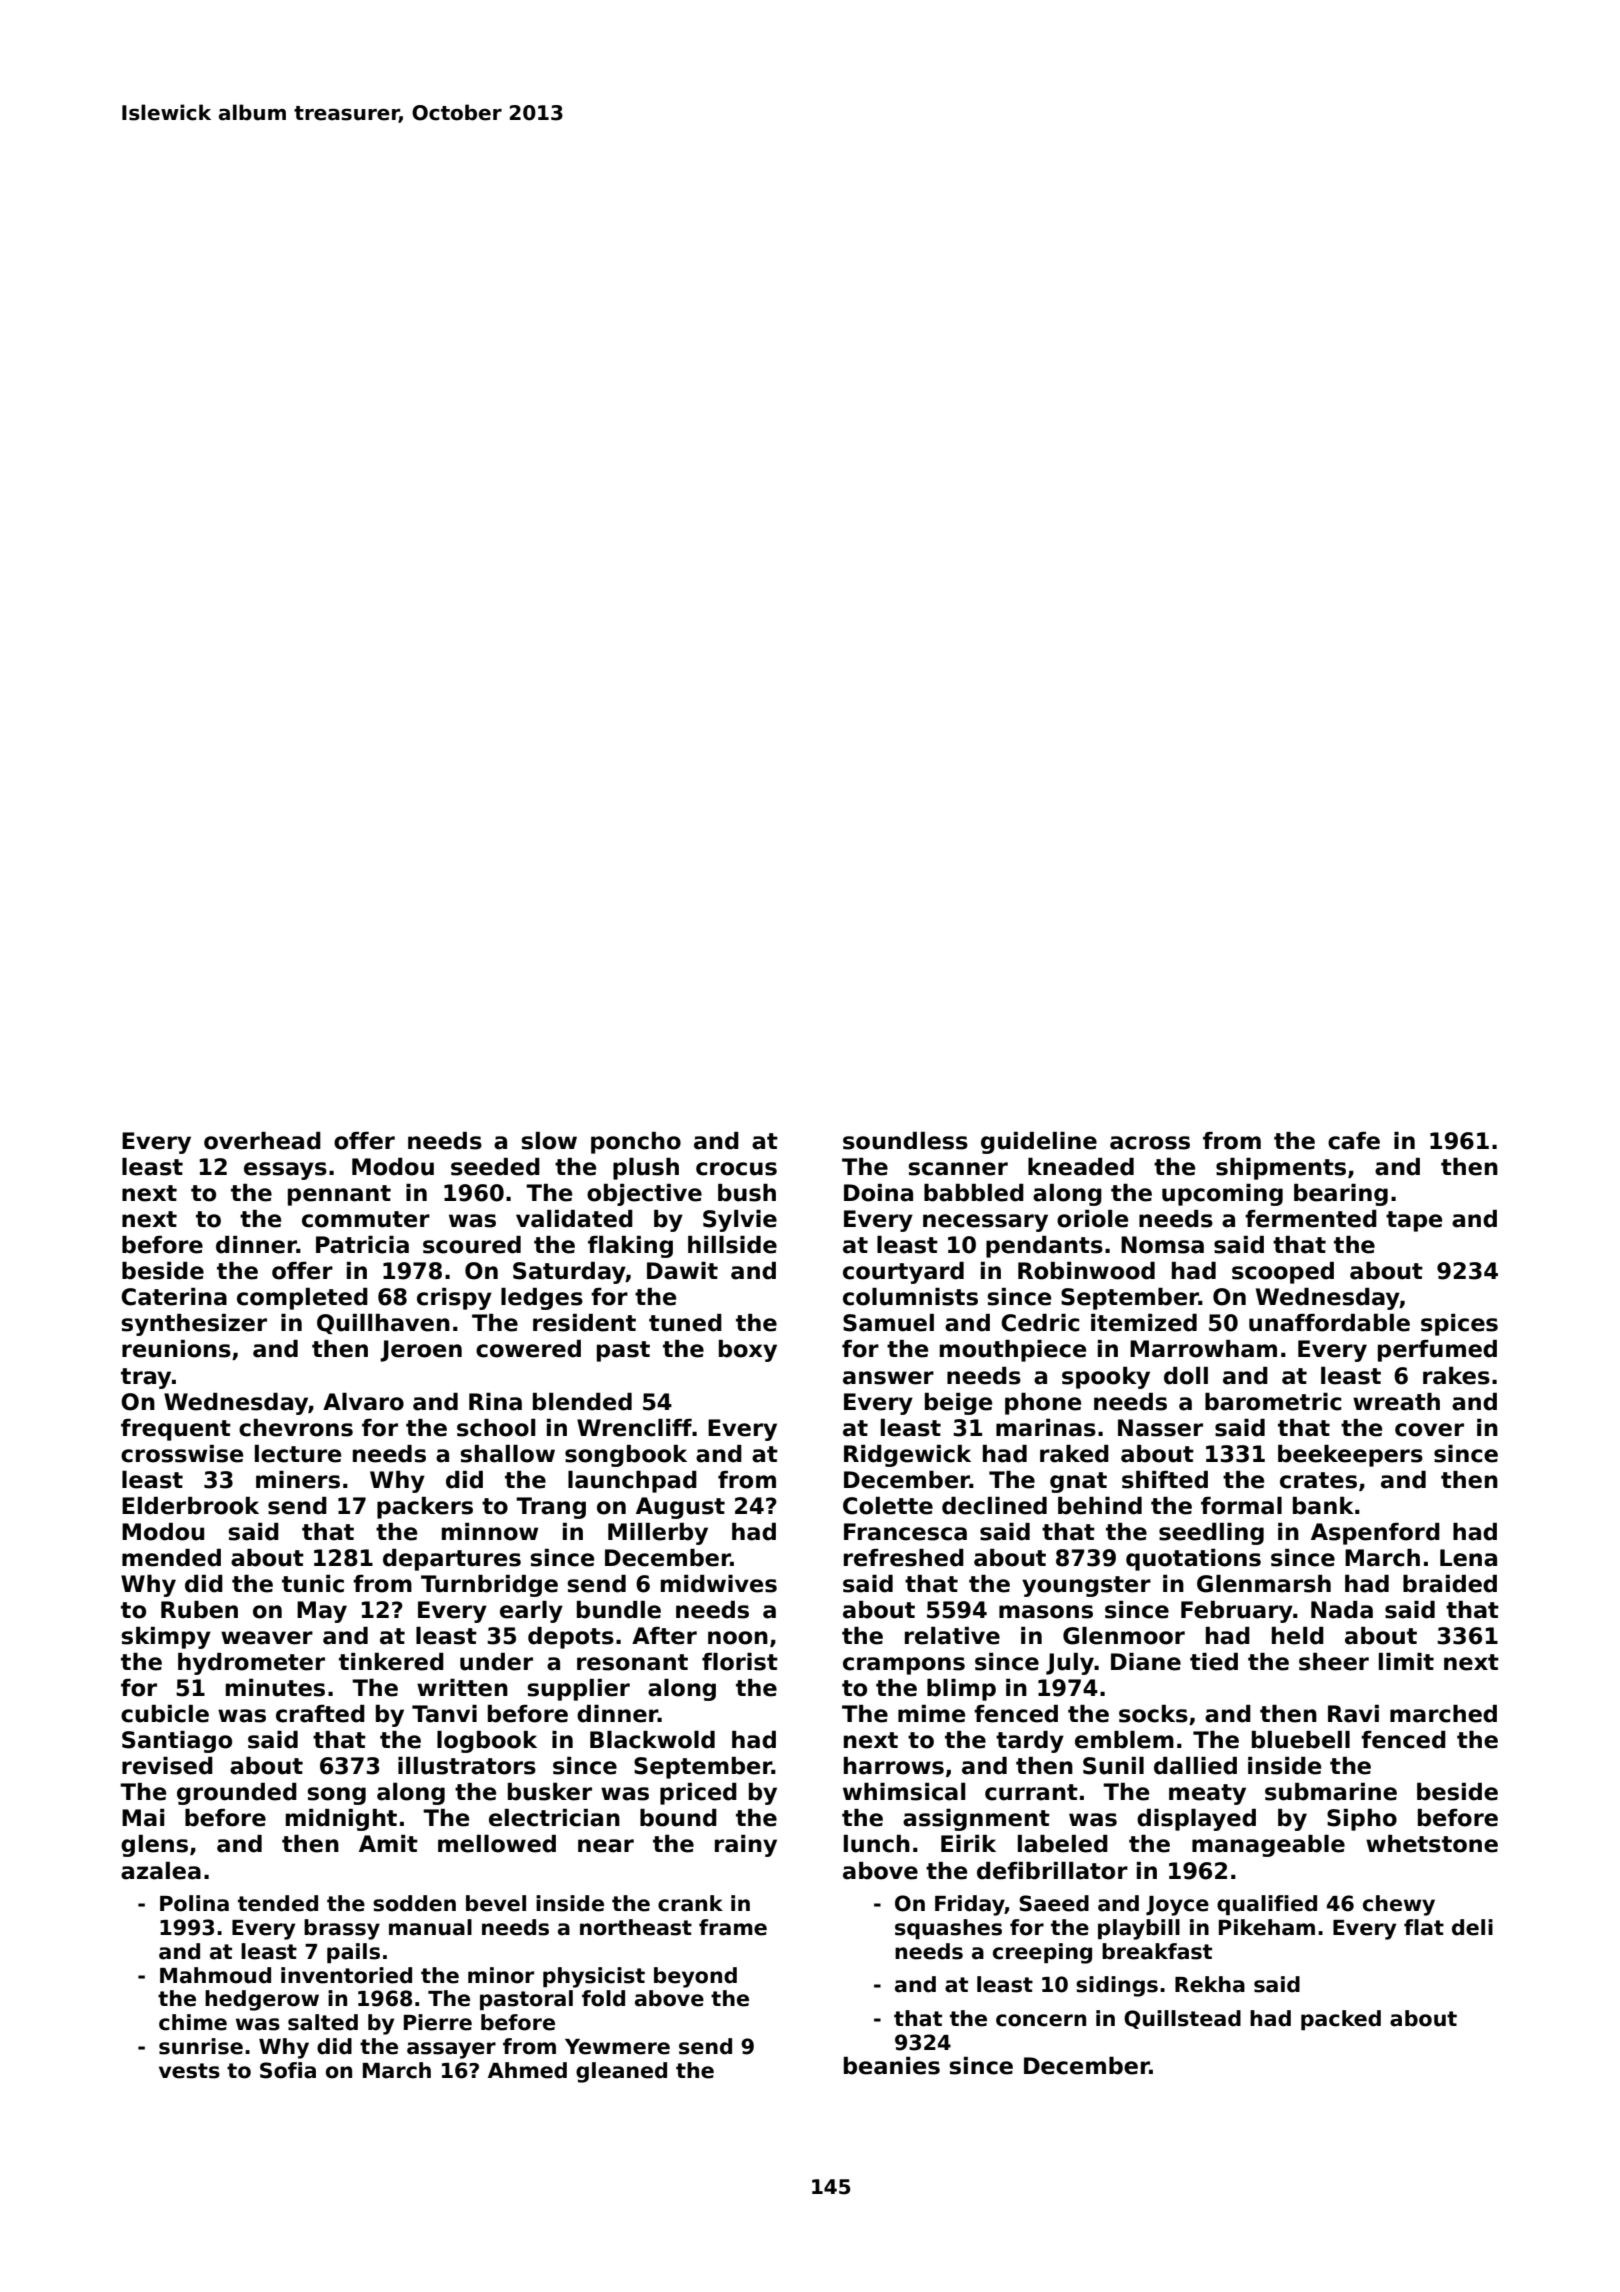 This screenshot has height=2292, width=1620. Describe the element at coordinates (582, 1402) in the screenshot. I see `blended` at that location.
